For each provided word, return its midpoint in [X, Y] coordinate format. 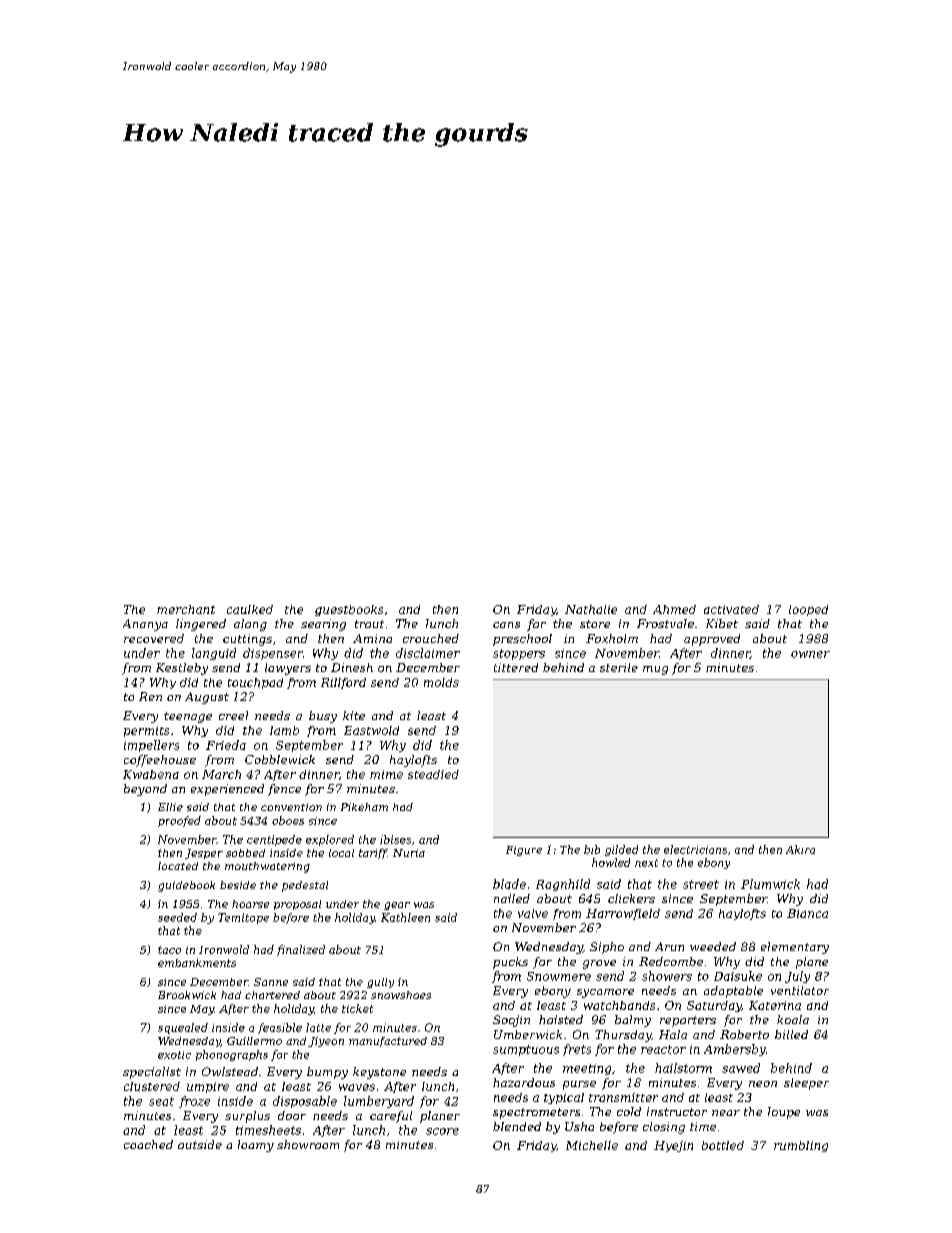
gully [380, 983]
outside [200, 1144]
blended [517, 1126]
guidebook [186, 886]
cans [506, 625]
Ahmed [674, 609]
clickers [631, 898]
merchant [186, 609]
